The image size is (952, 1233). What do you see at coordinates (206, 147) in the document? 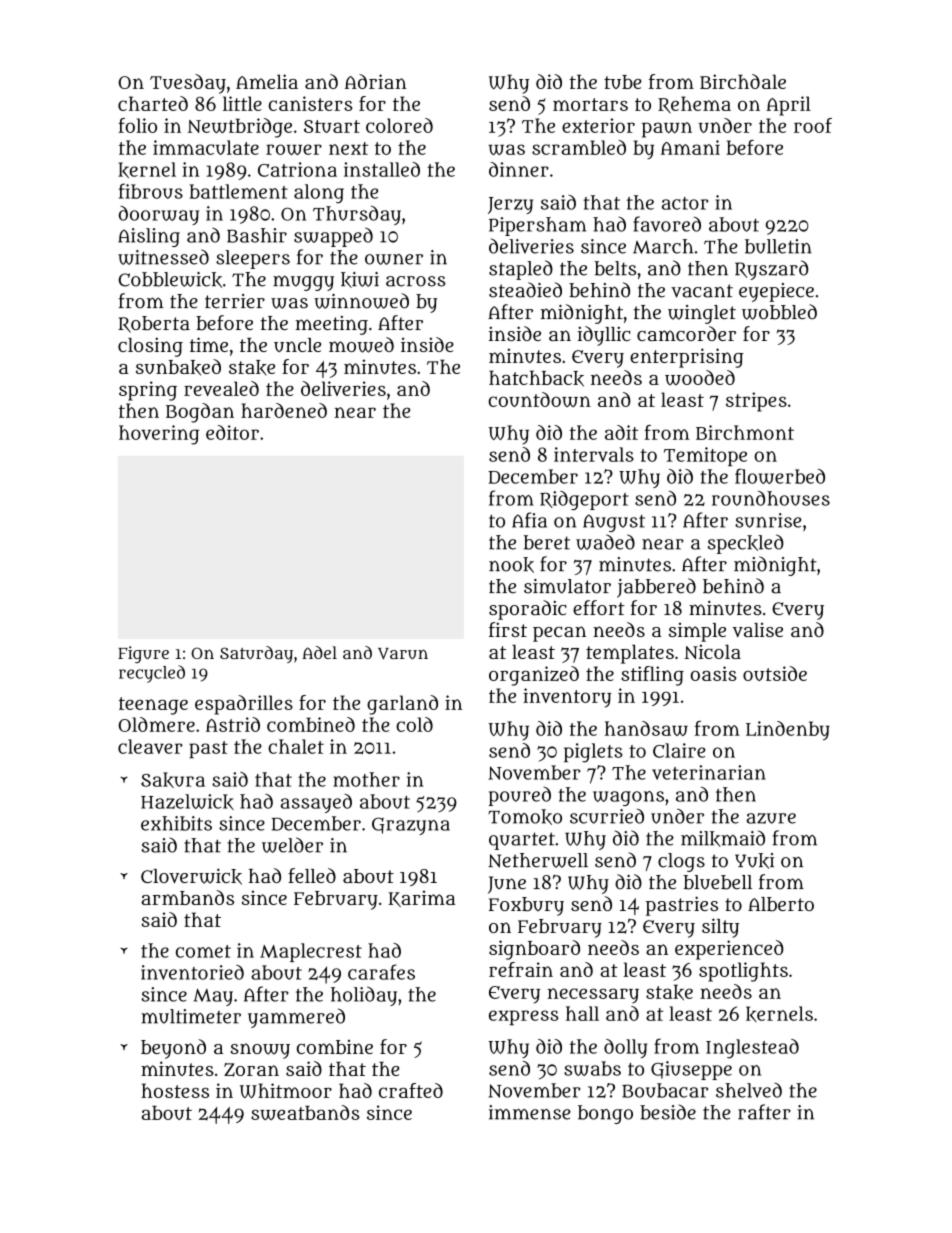
I see `immaculate` at bounding box center [206, 147].
